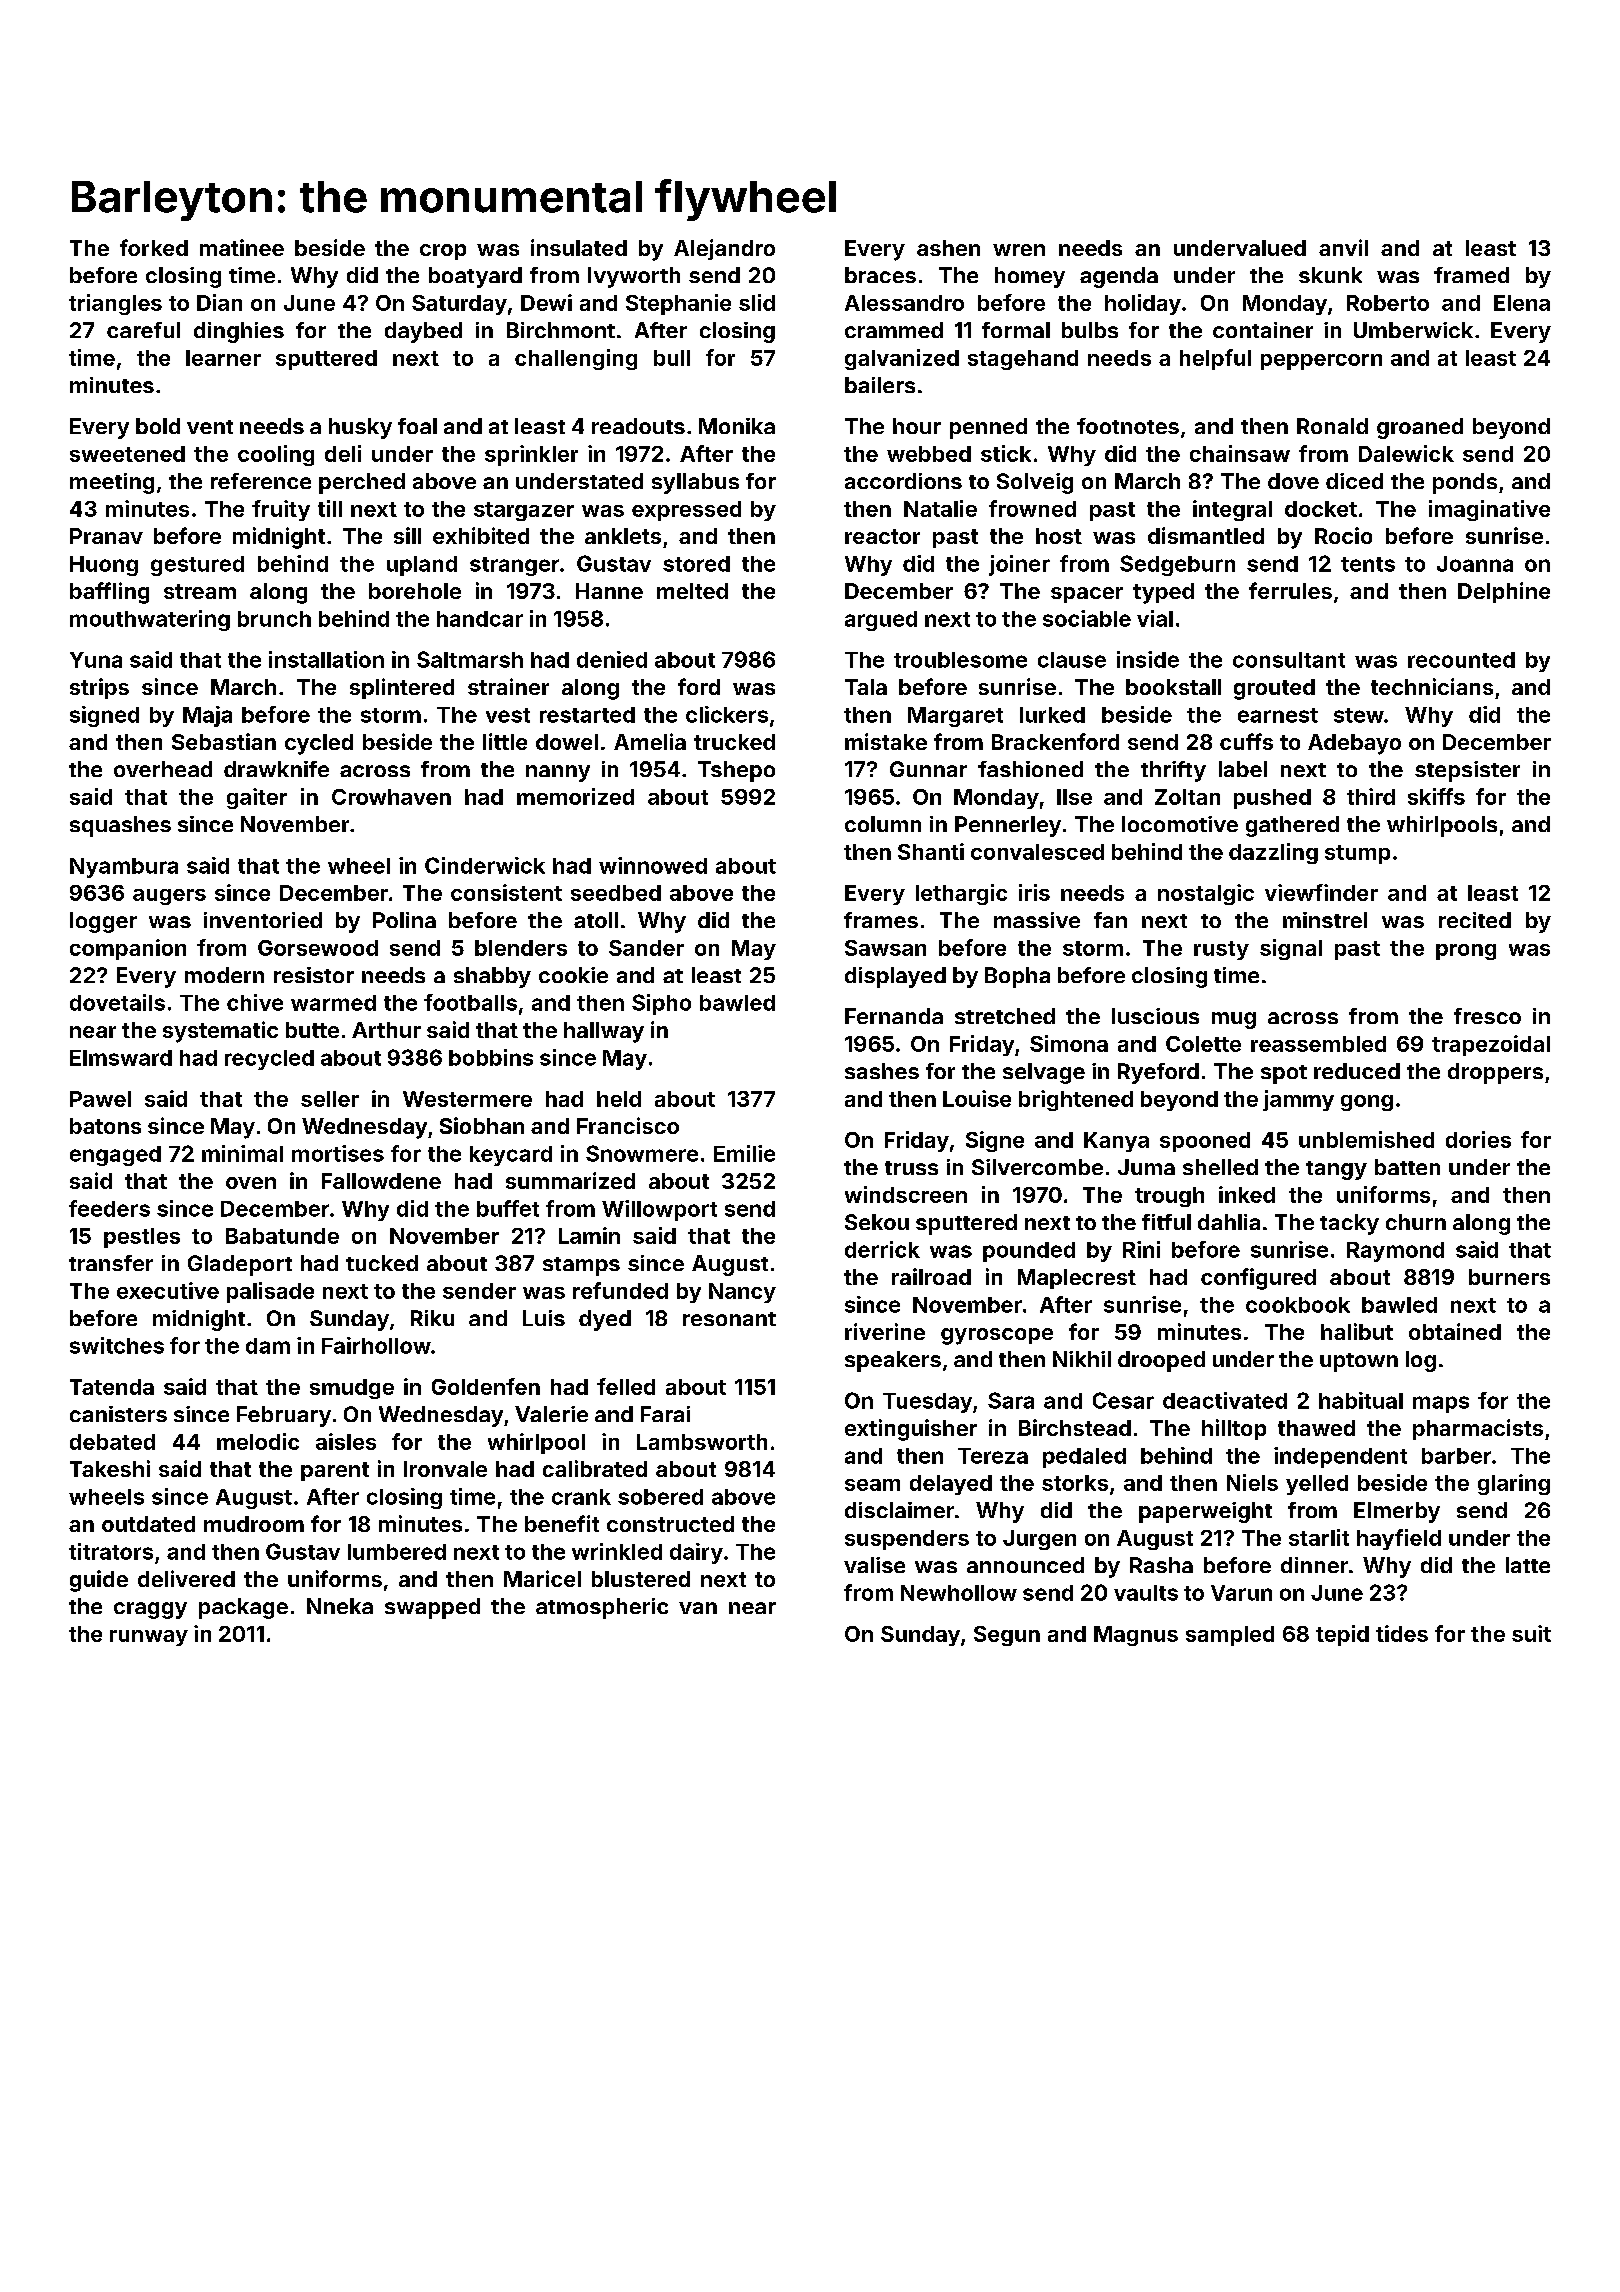 This screenshot has width=1620, height=2292. I want to click on Nneka, so click(340, 1606).
